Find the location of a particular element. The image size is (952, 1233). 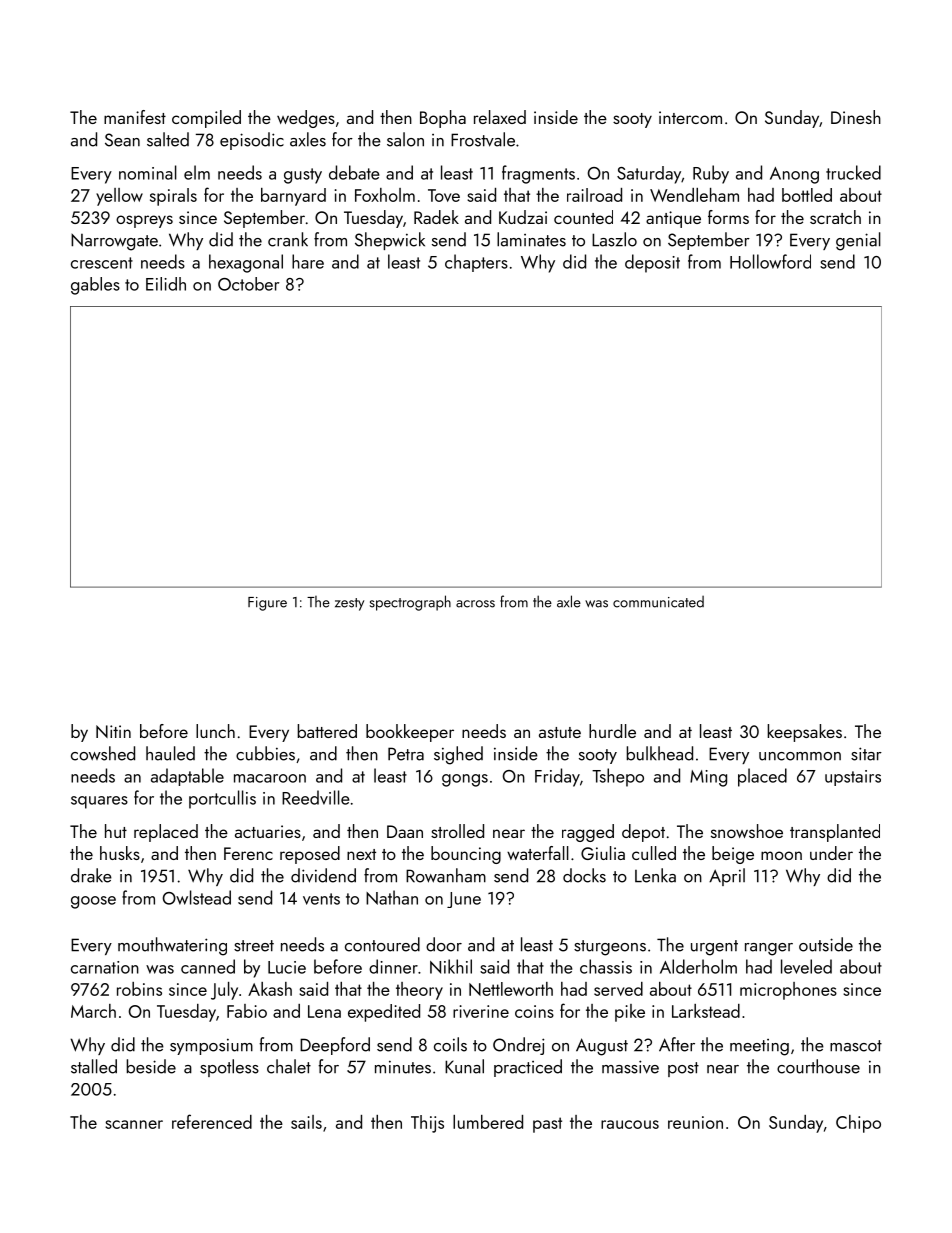

Saturday is located at coordinates (649, 175).
